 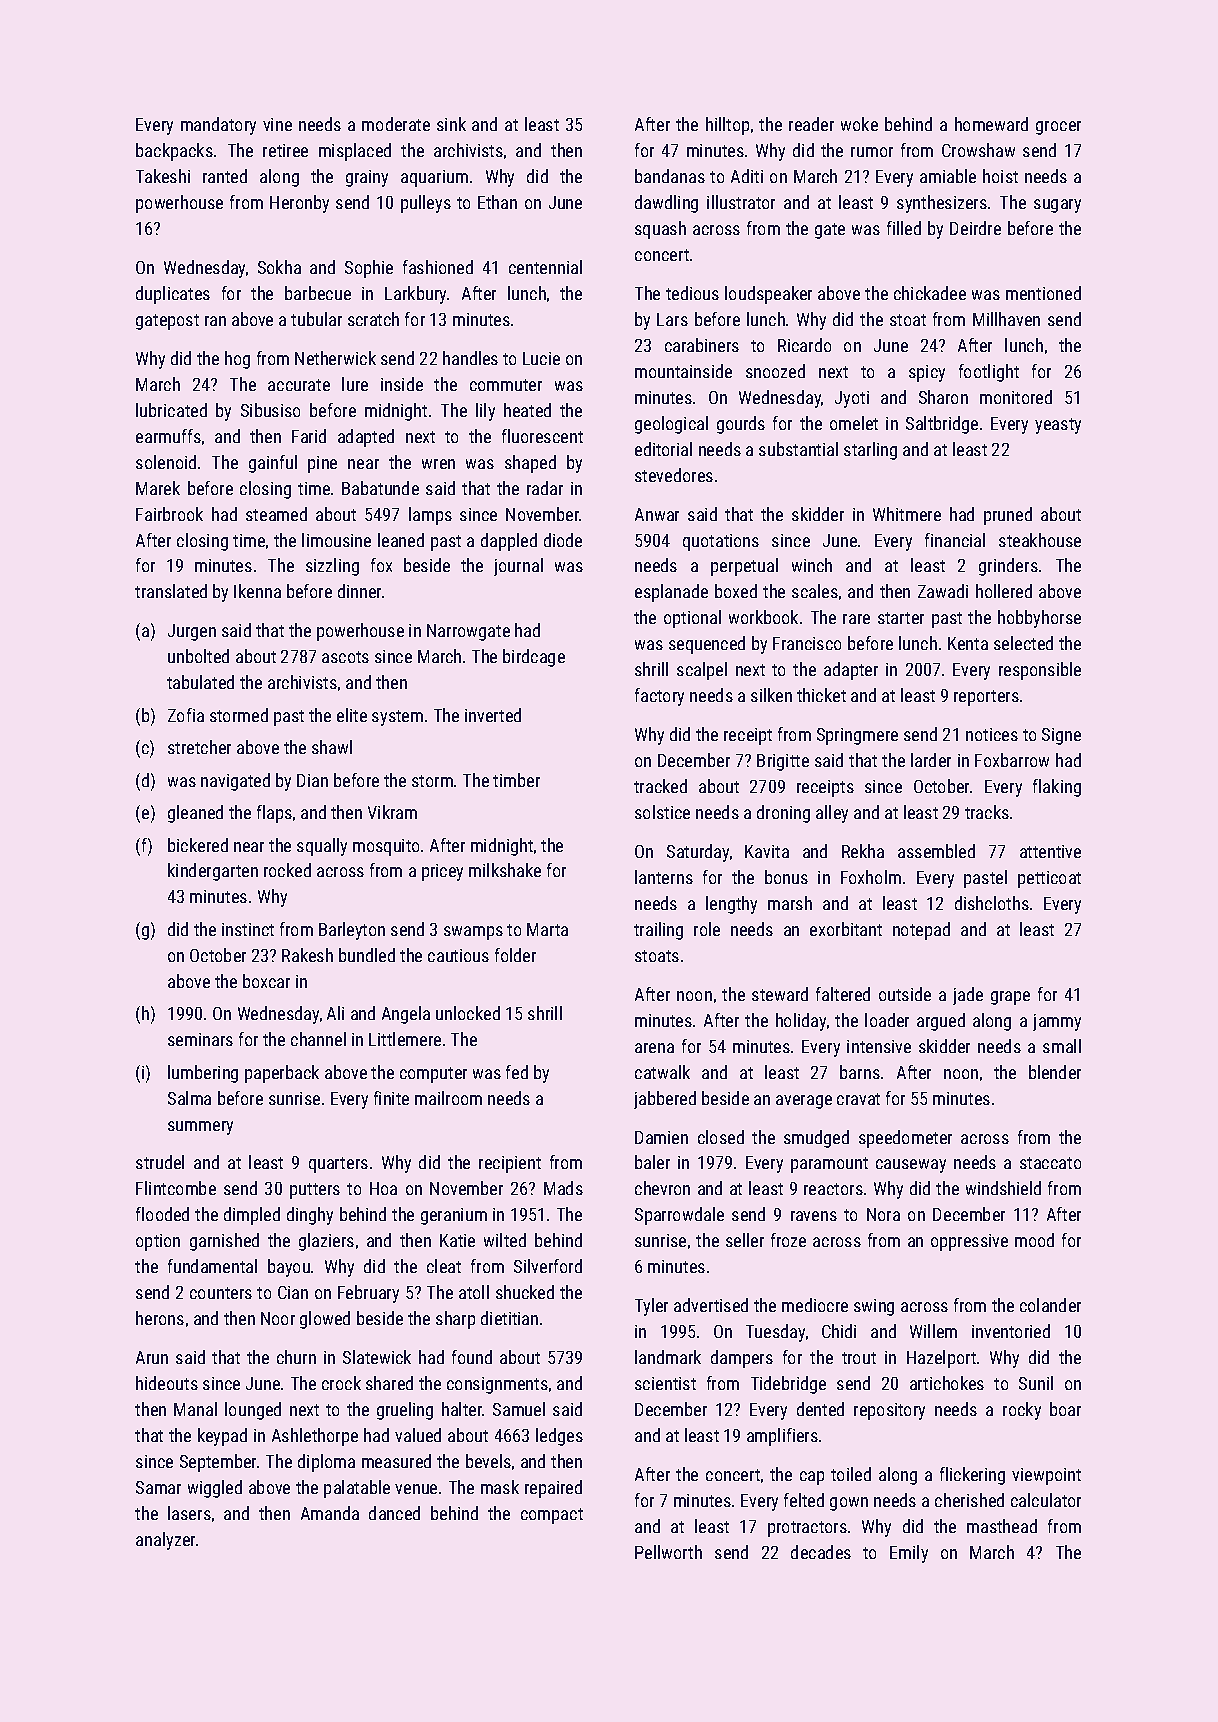 I want to click on grainy, so click(x=367, y=178).
